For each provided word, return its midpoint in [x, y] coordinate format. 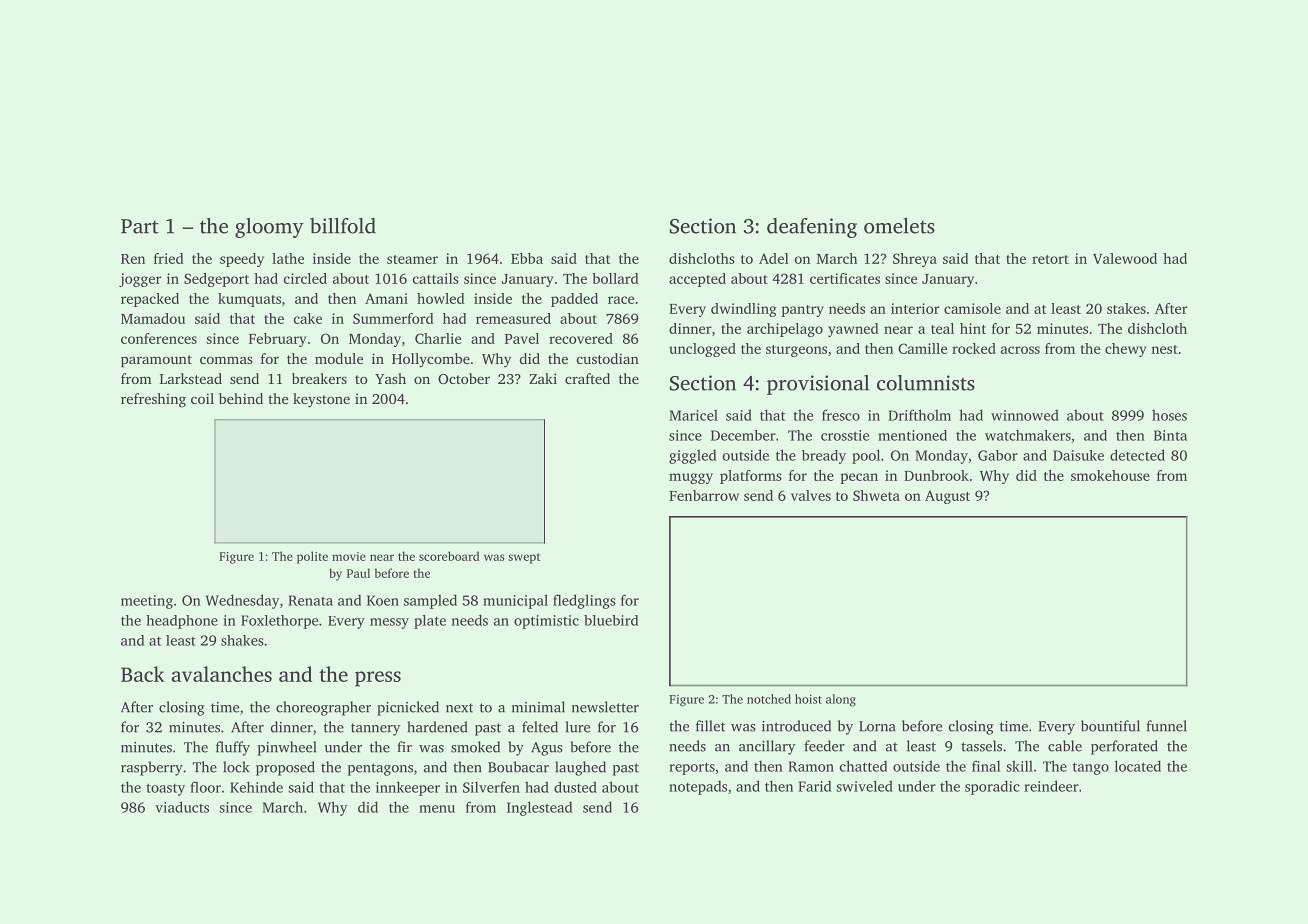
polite [312, 557]
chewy [1125, 350]
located [1138, 766]
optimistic [546, 622]
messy [389, 623]
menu [437, 809]
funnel [1166, 726]
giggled [692, 457]
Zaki [543, 378]
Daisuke [1078, 455]
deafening [812, 228]
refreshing [153, 400]
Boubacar [518, 767]
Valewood [1125, 258]
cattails [436, 278]
